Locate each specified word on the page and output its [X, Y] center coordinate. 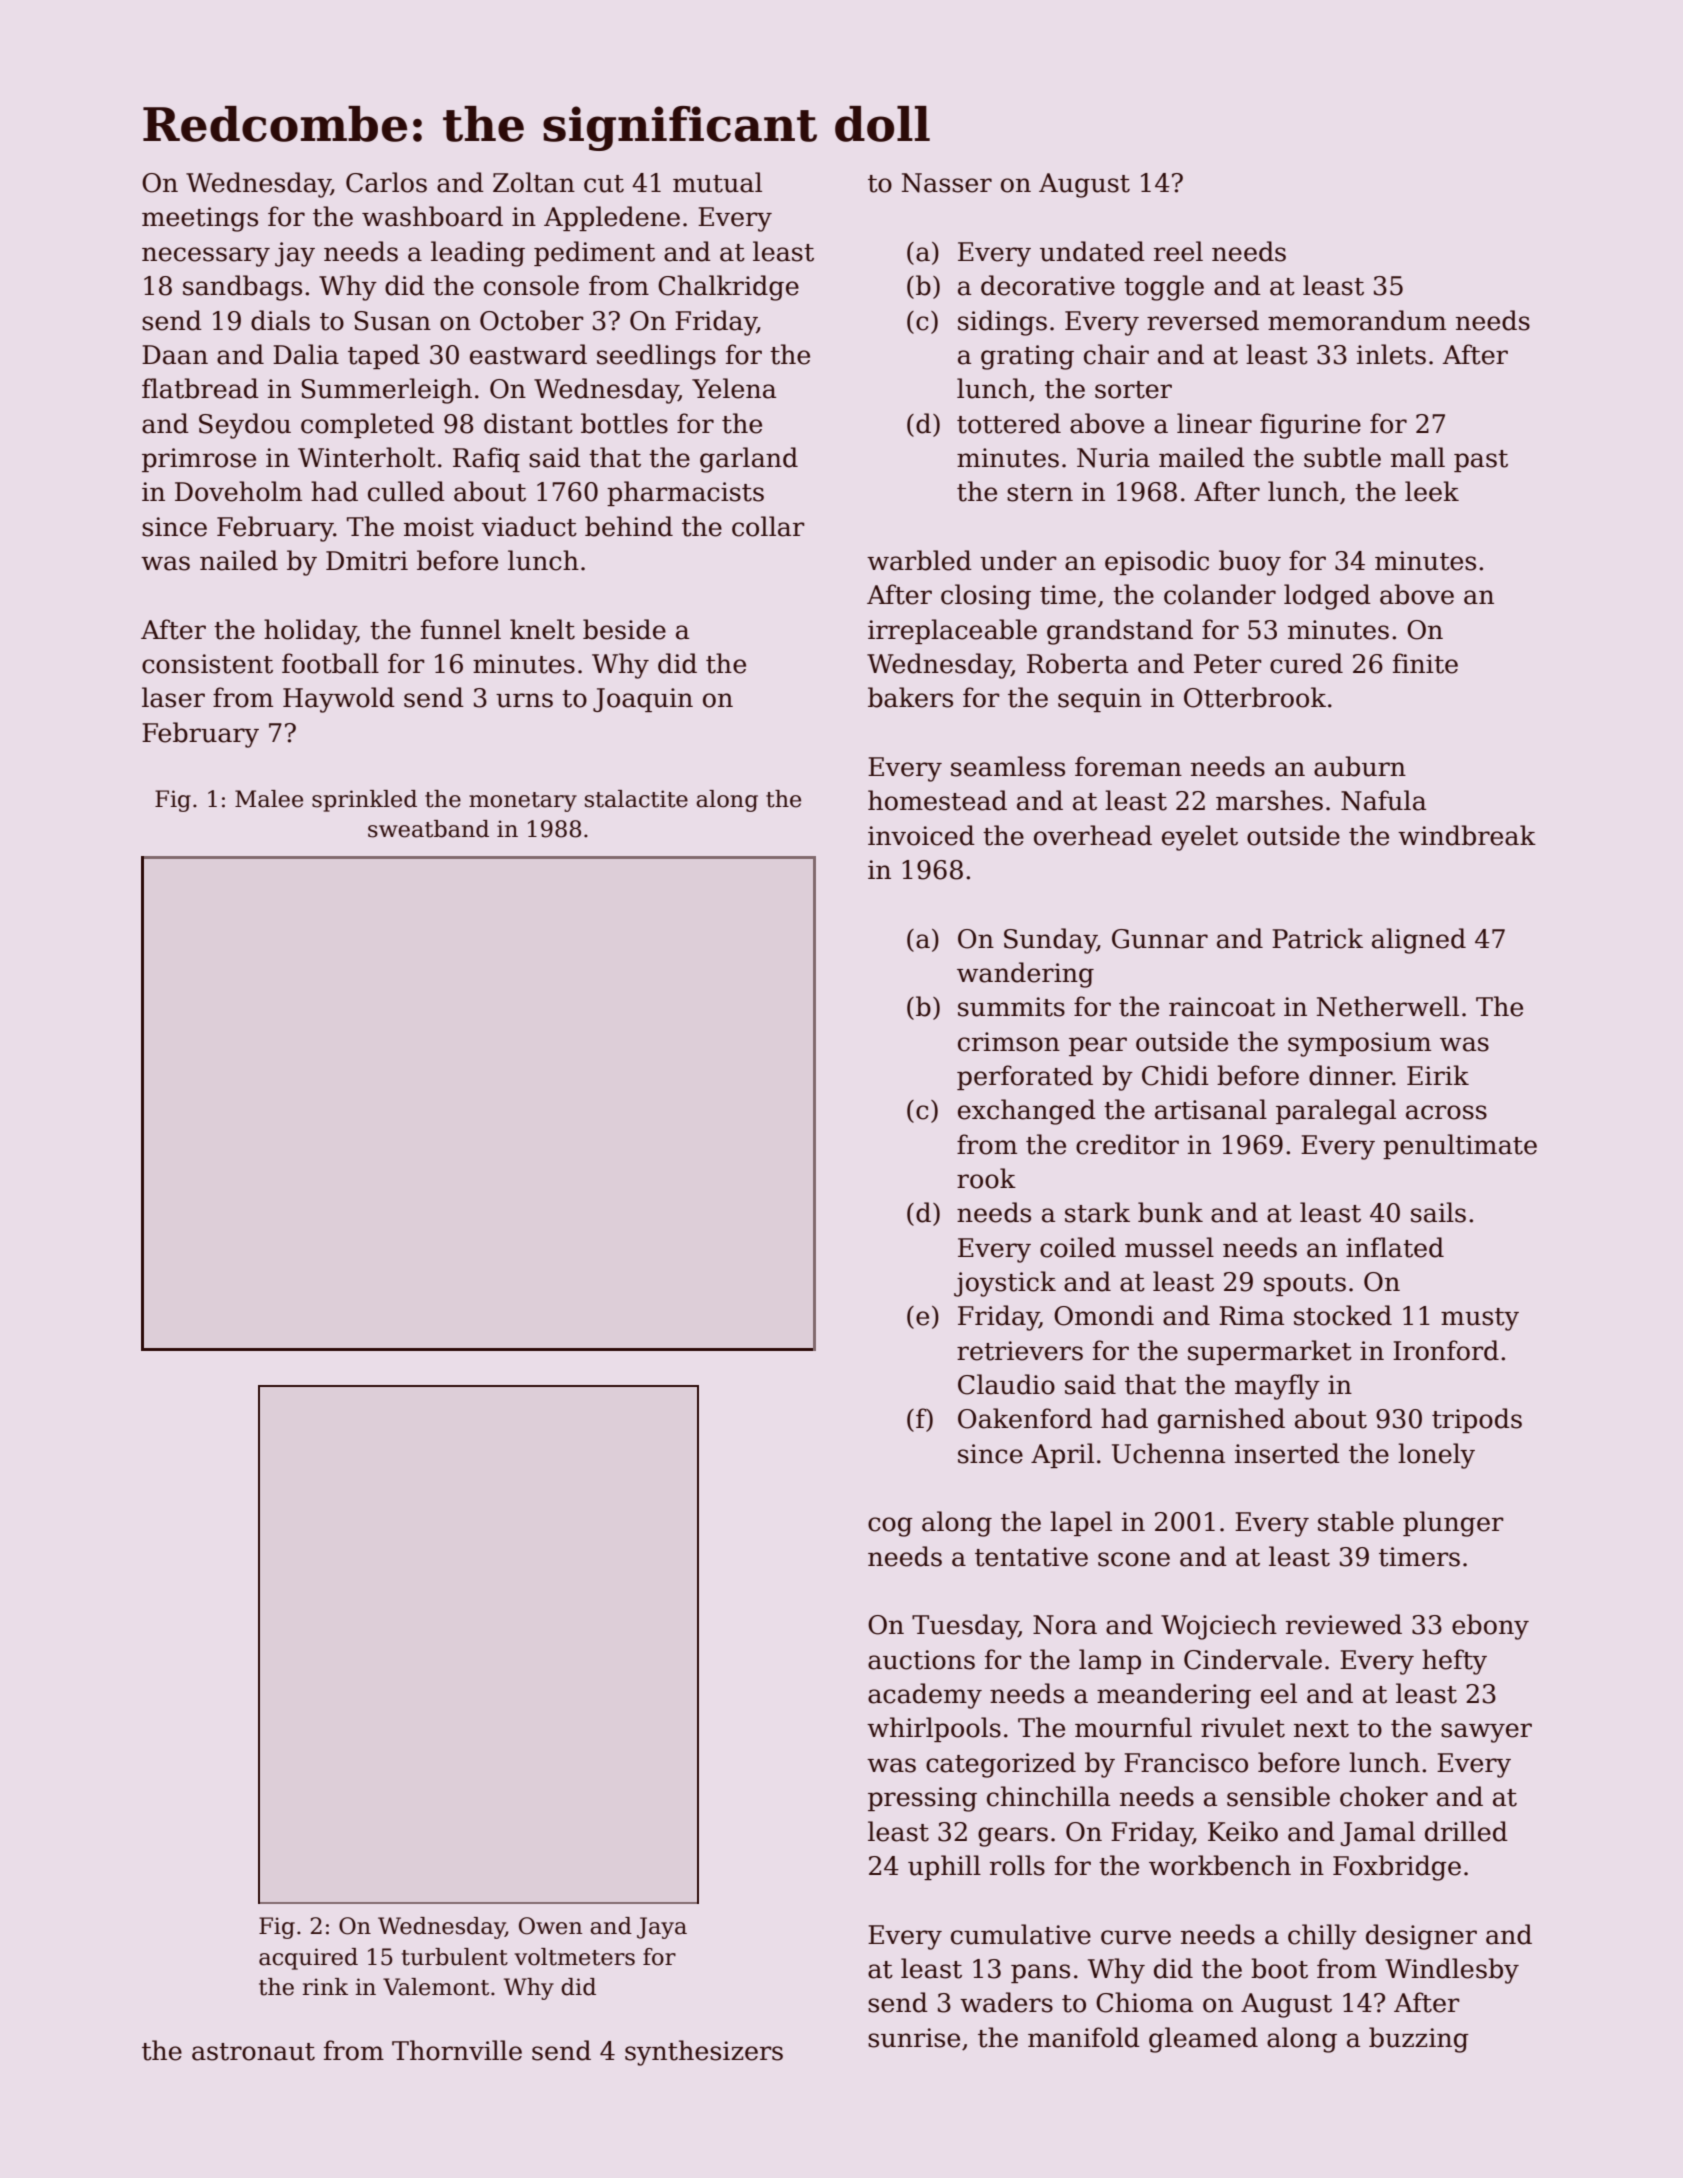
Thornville [457, 2050]
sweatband [428, 829]
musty [1480, 1319]
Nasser [947, 183]
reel [1178, 251]
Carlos [386, 182]
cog [890, 1527]
